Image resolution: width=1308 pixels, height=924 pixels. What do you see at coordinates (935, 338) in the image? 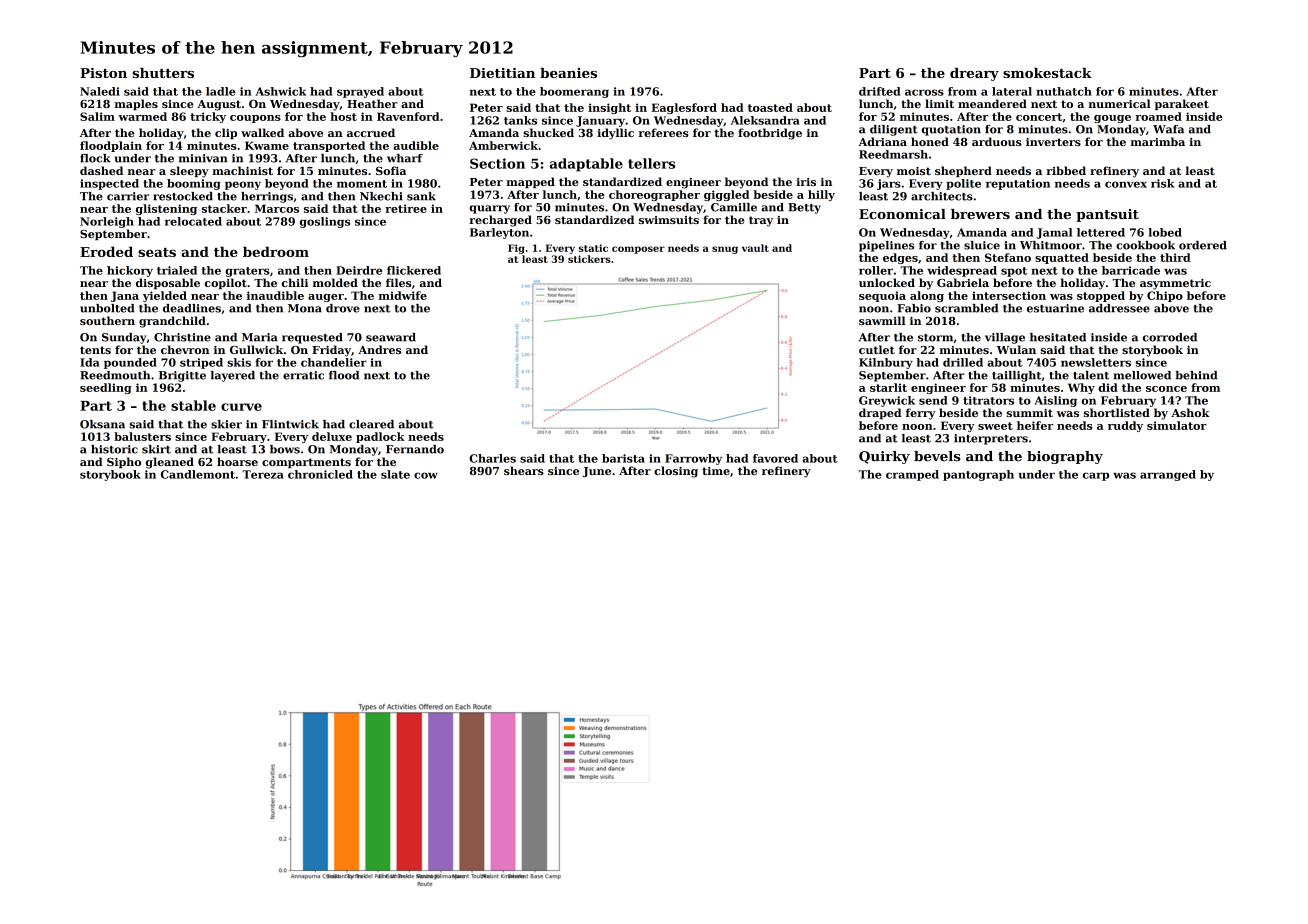
I see `storm` at bounding box center [935, 338].
